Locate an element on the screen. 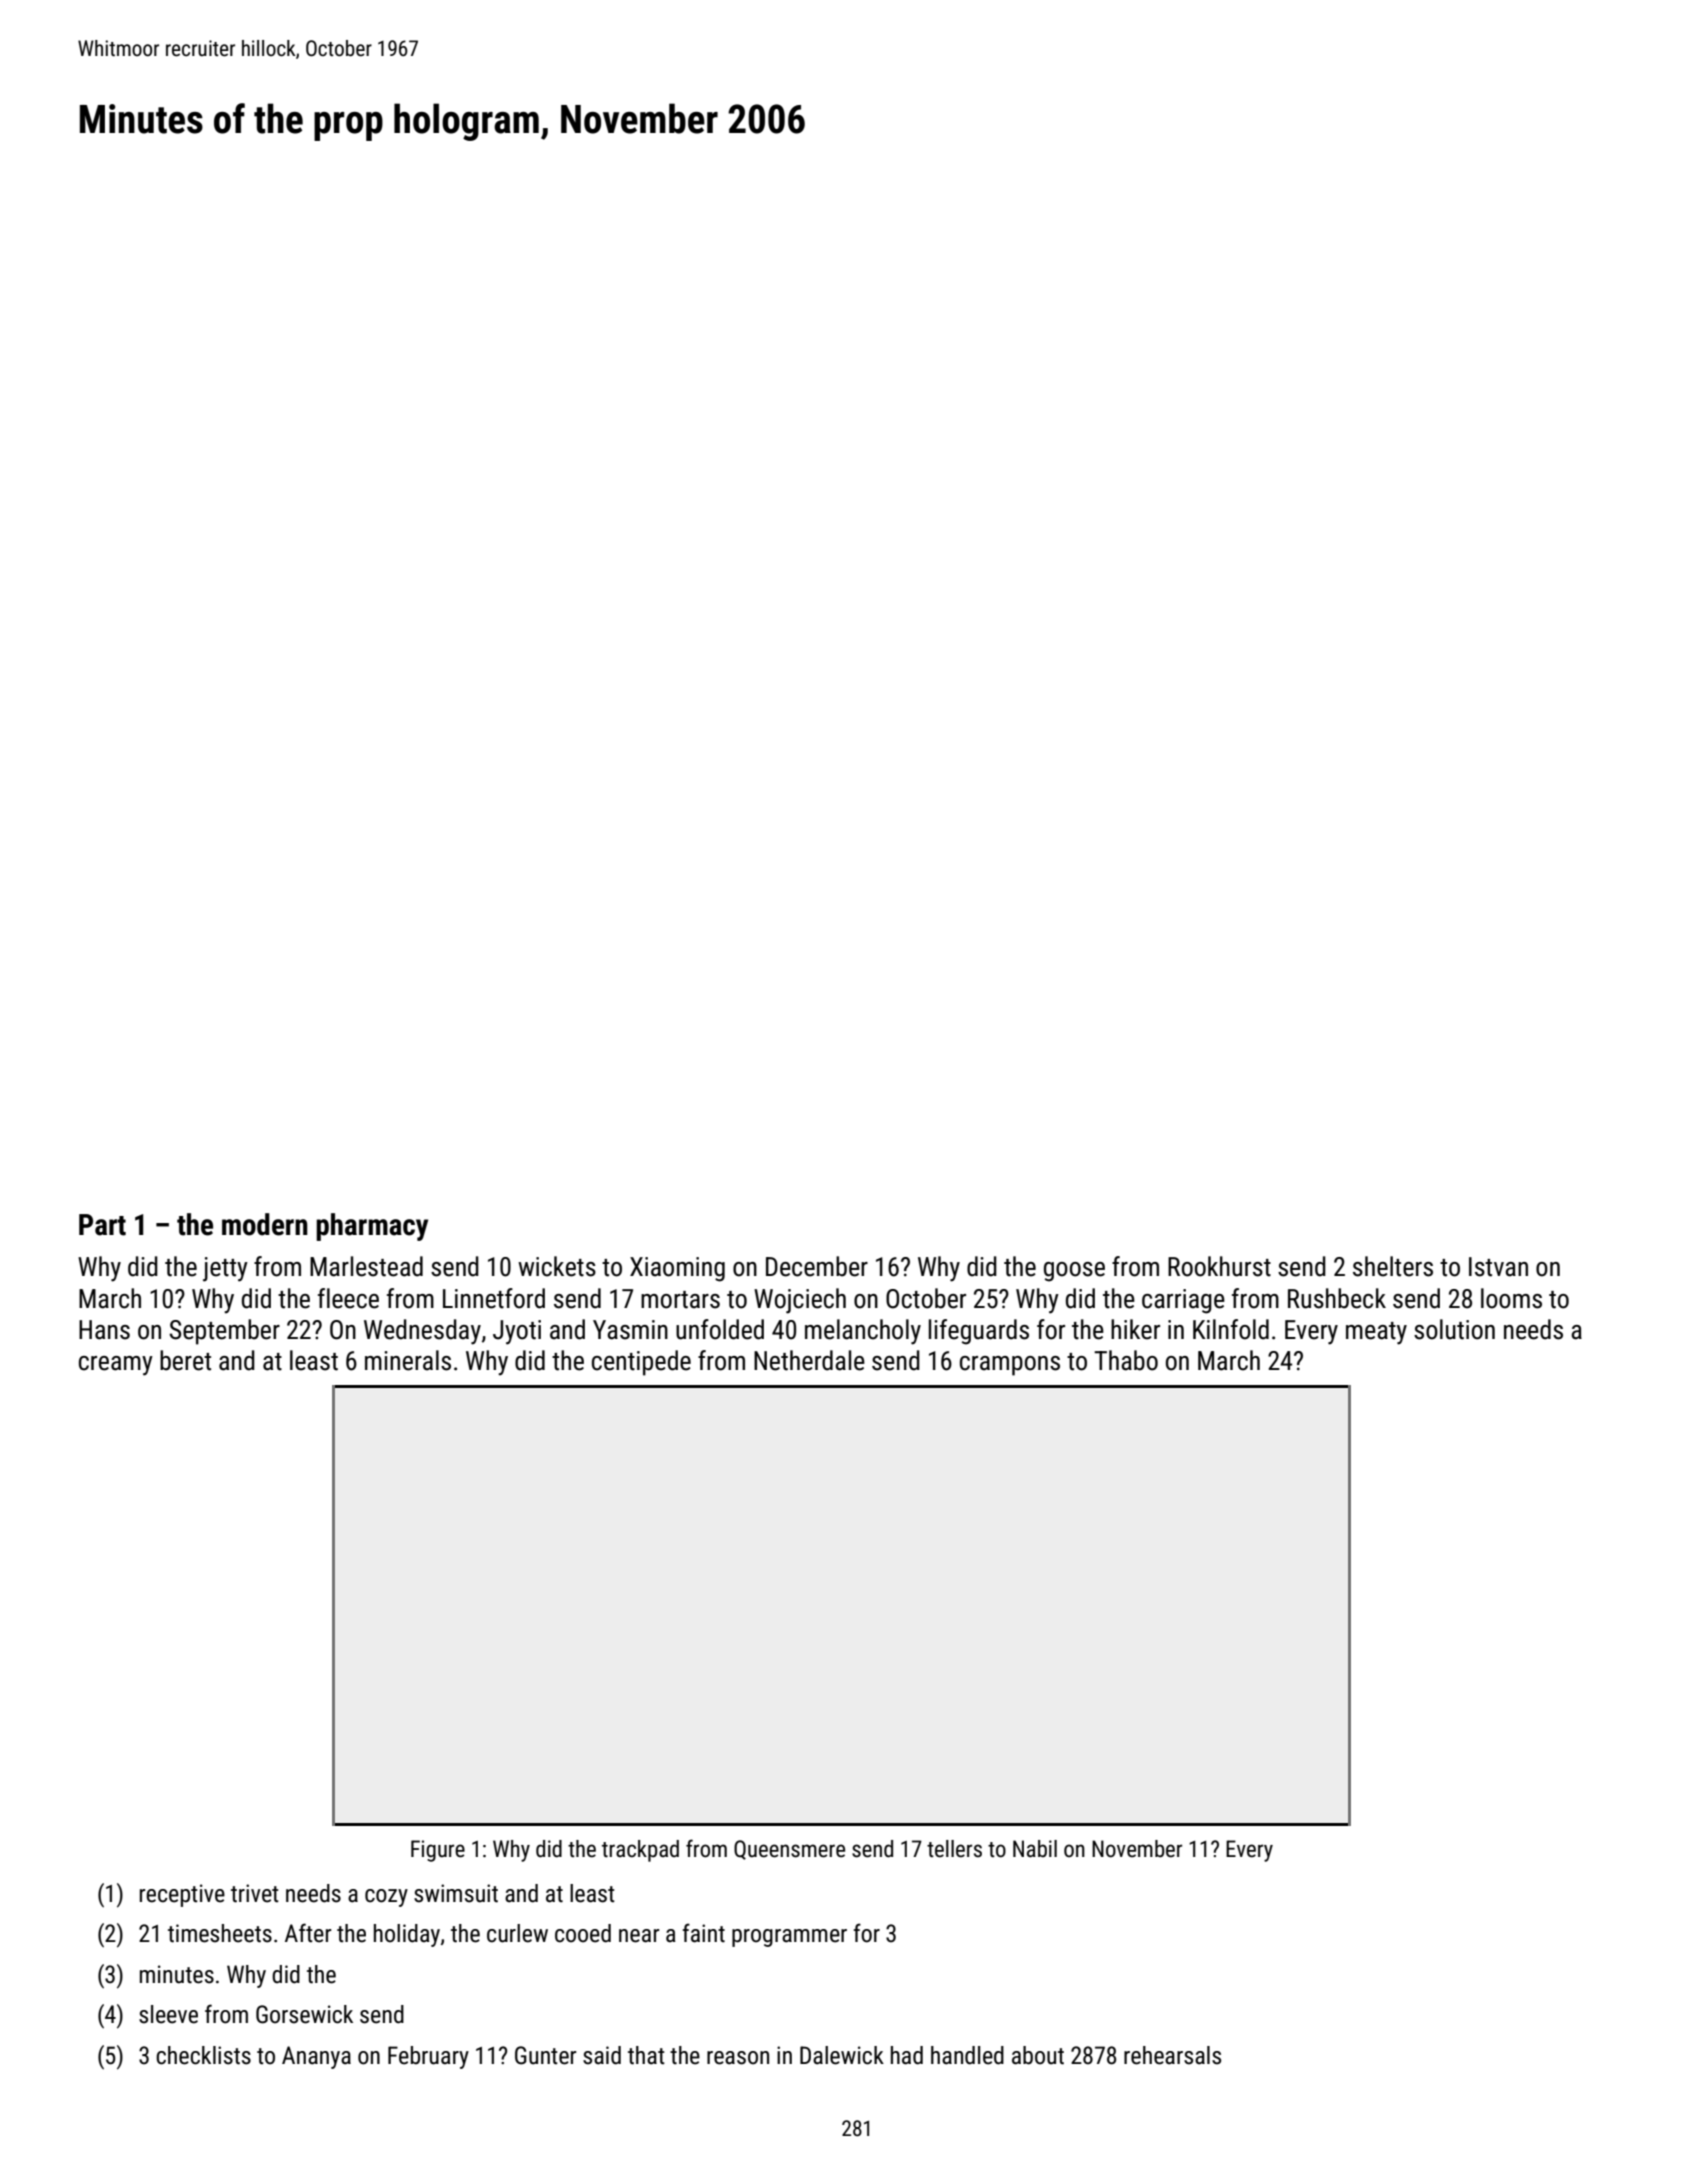 The height and width of the screenshot is (2178, 1683). centipede is located at coordinates (641, 1363).
